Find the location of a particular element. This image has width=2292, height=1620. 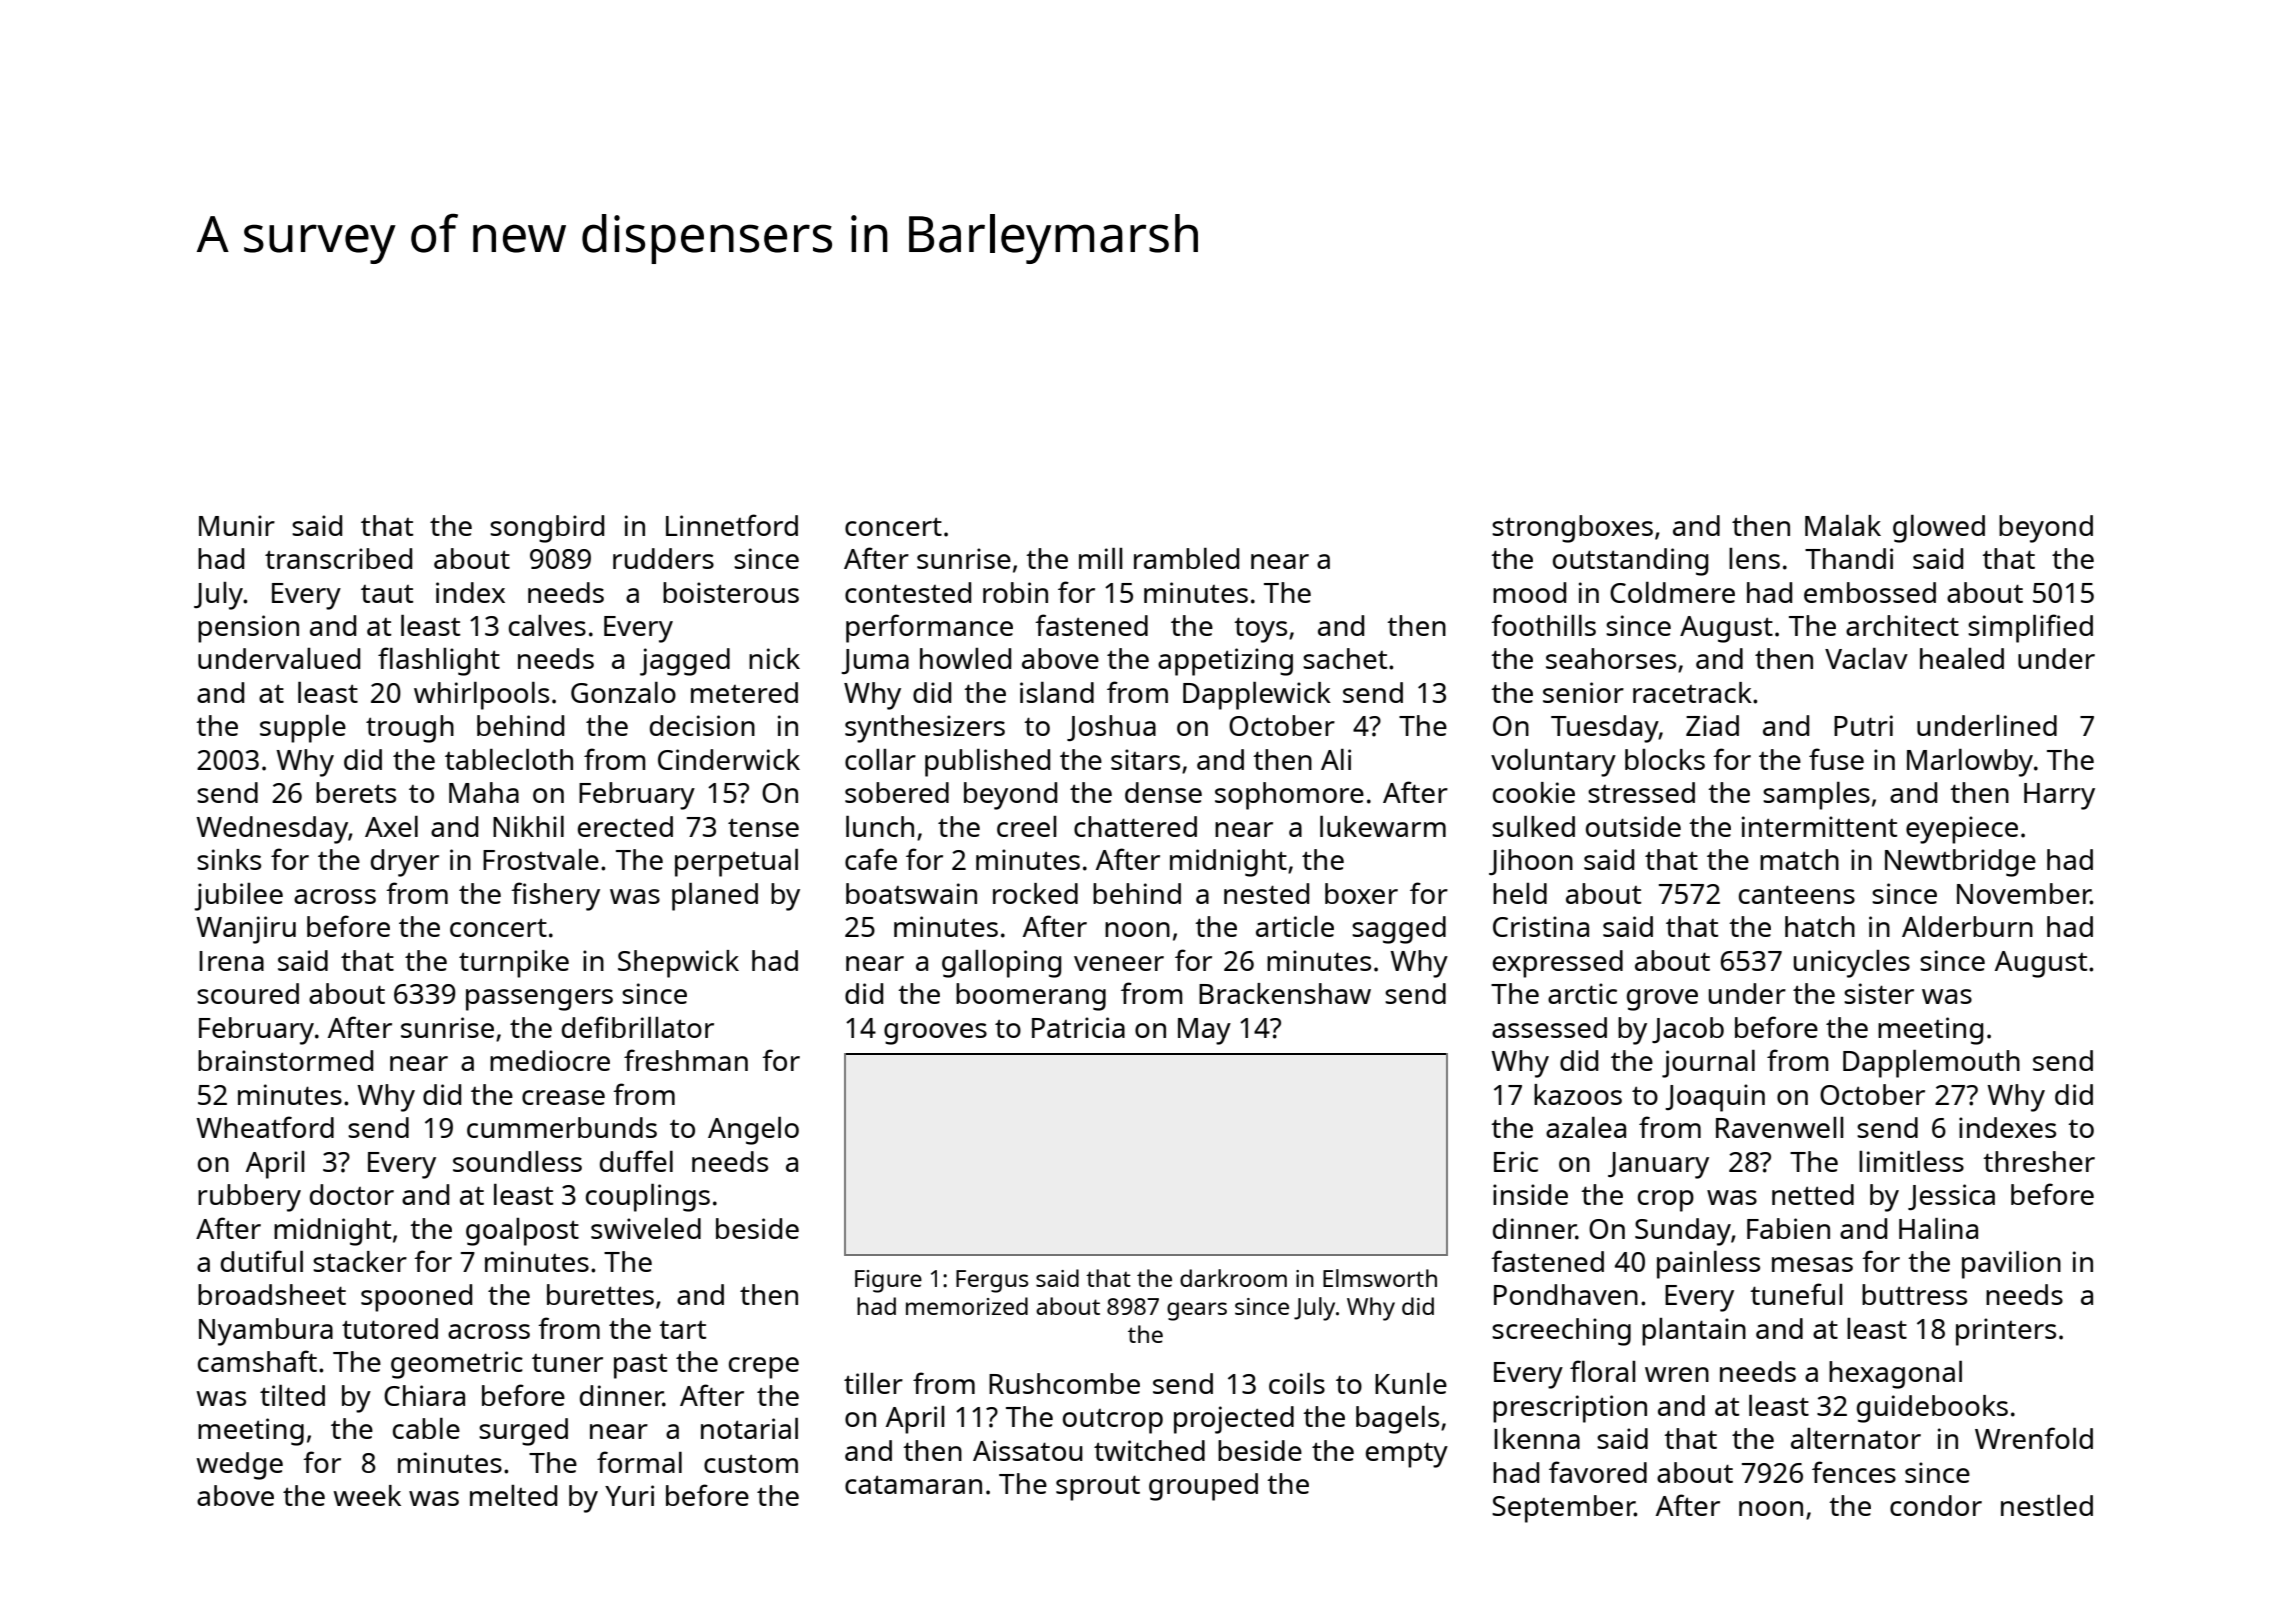

catamaran is located at coordinates (913, 1484).
